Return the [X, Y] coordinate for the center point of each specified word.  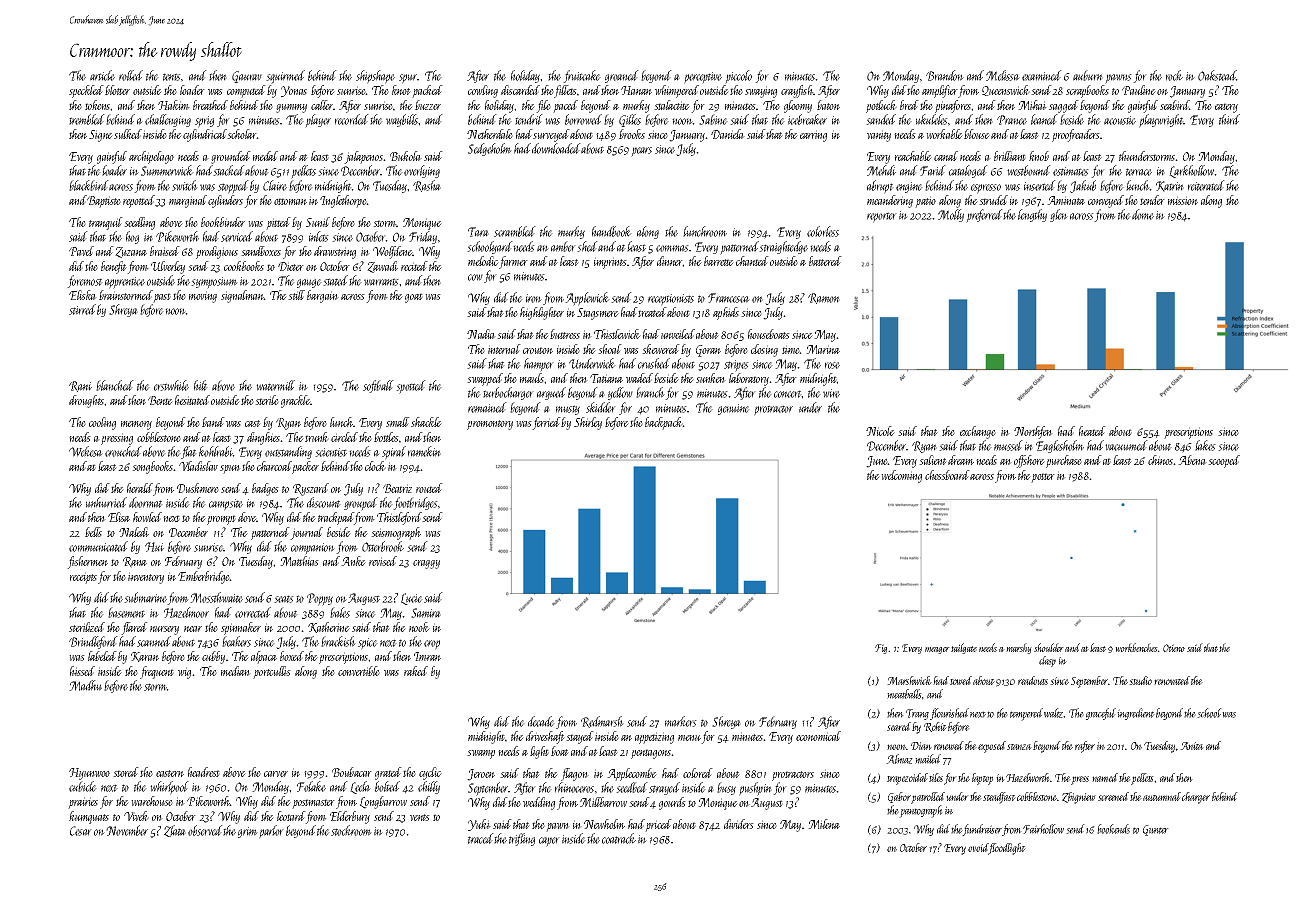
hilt [201, 385]
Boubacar [352, 772]
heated [1092, 431]
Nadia [481, 334]
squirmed [285, 77]
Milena [824, 824]
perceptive [703, 78]
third [1229, 119]
